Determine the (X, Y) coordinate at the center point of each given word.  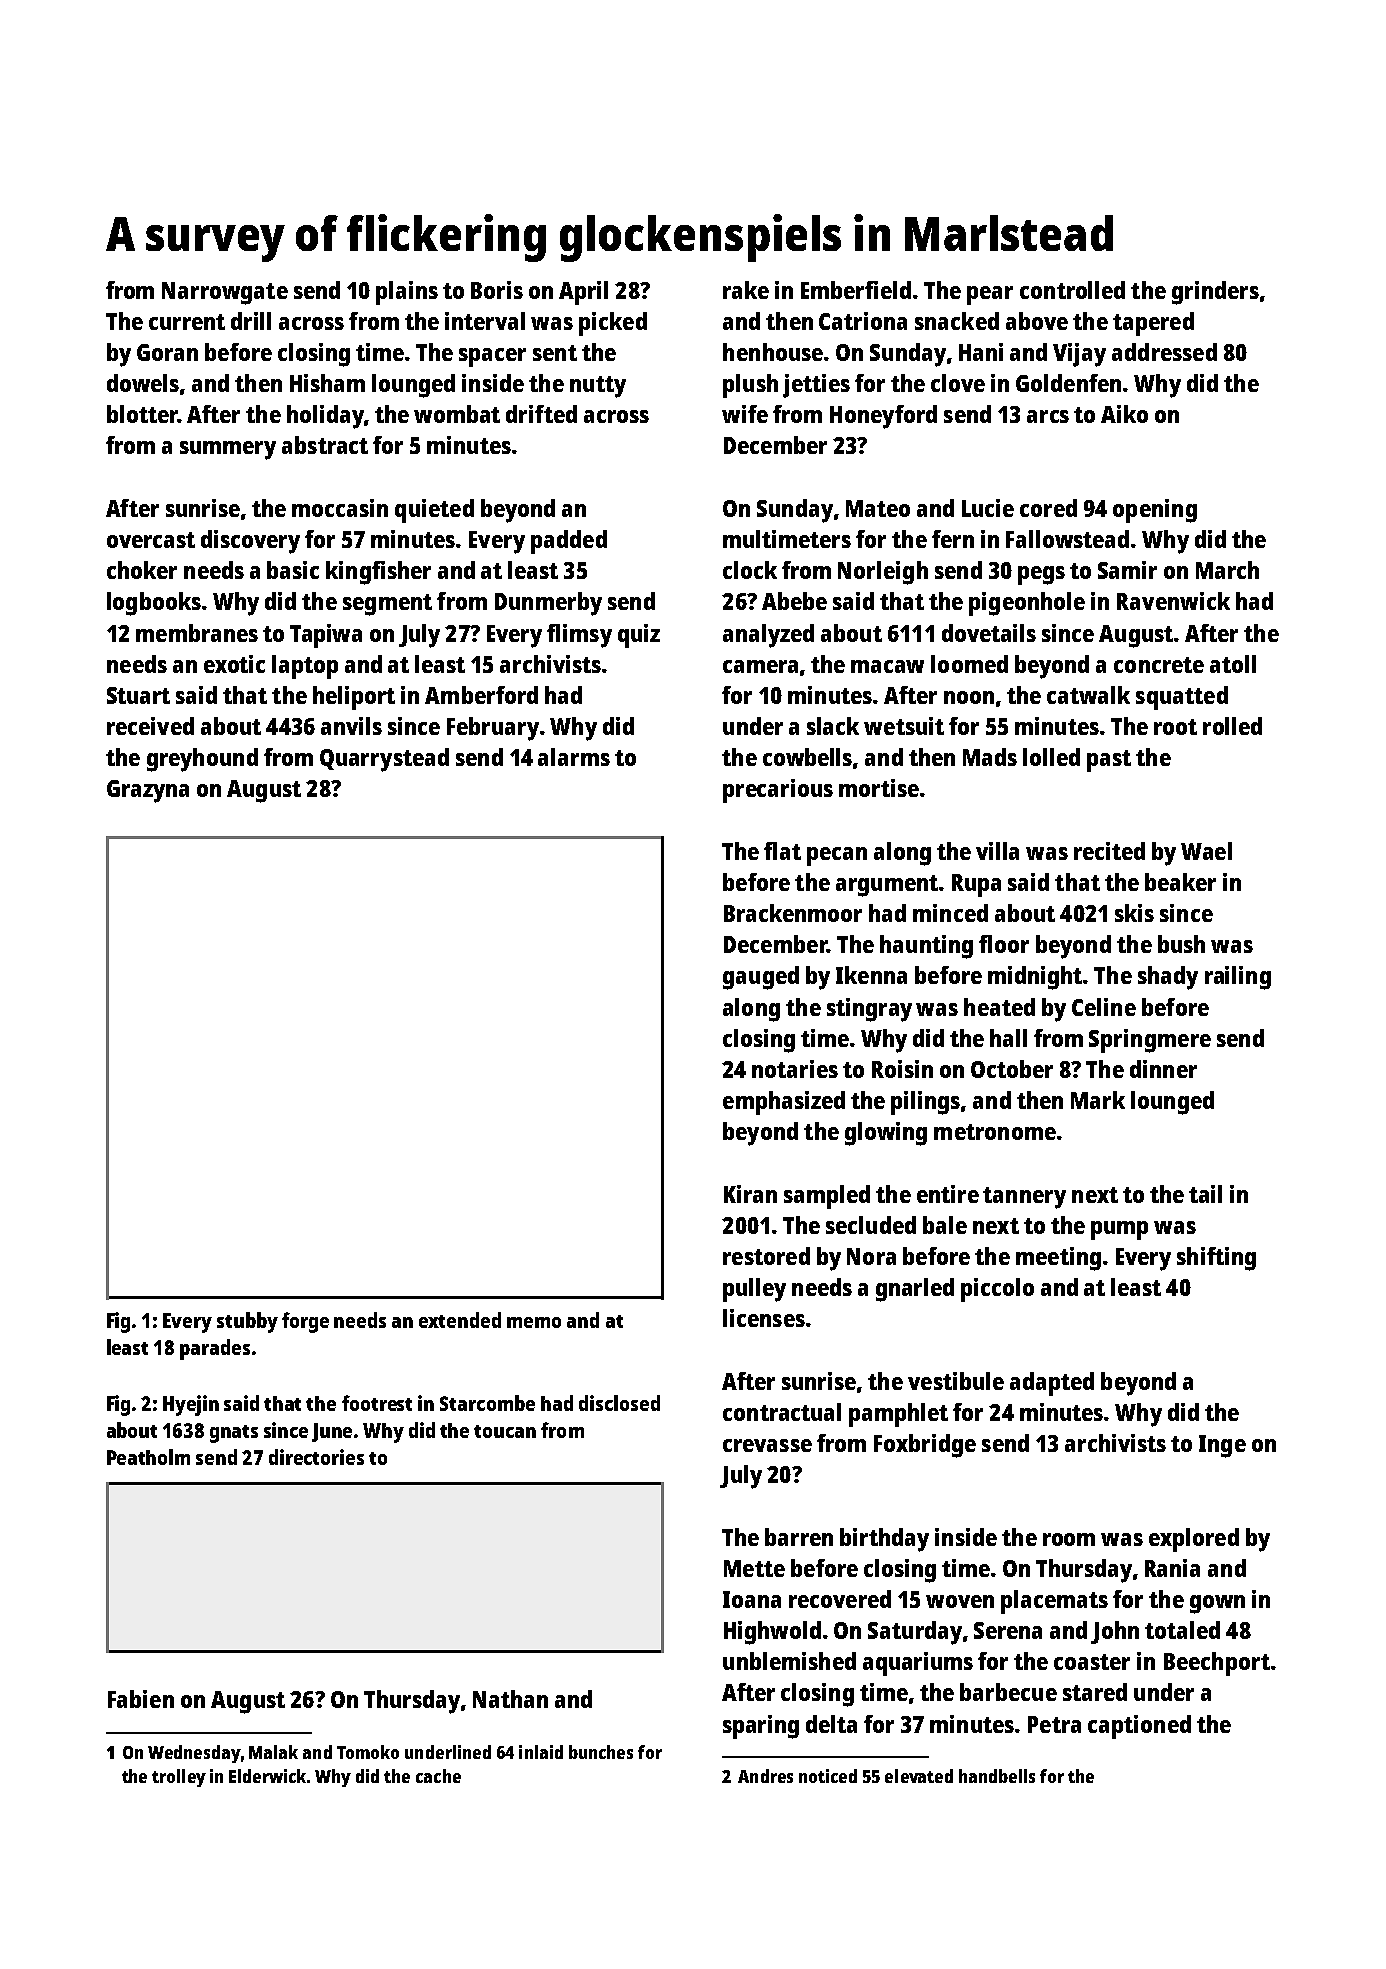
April (583, 293)
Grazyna (148, 791)
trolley (179, 1778)
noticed (828, 1776)
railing (1238, 978)
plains (407, 293)
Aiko (1124, 414)
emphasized (784, 1103)
